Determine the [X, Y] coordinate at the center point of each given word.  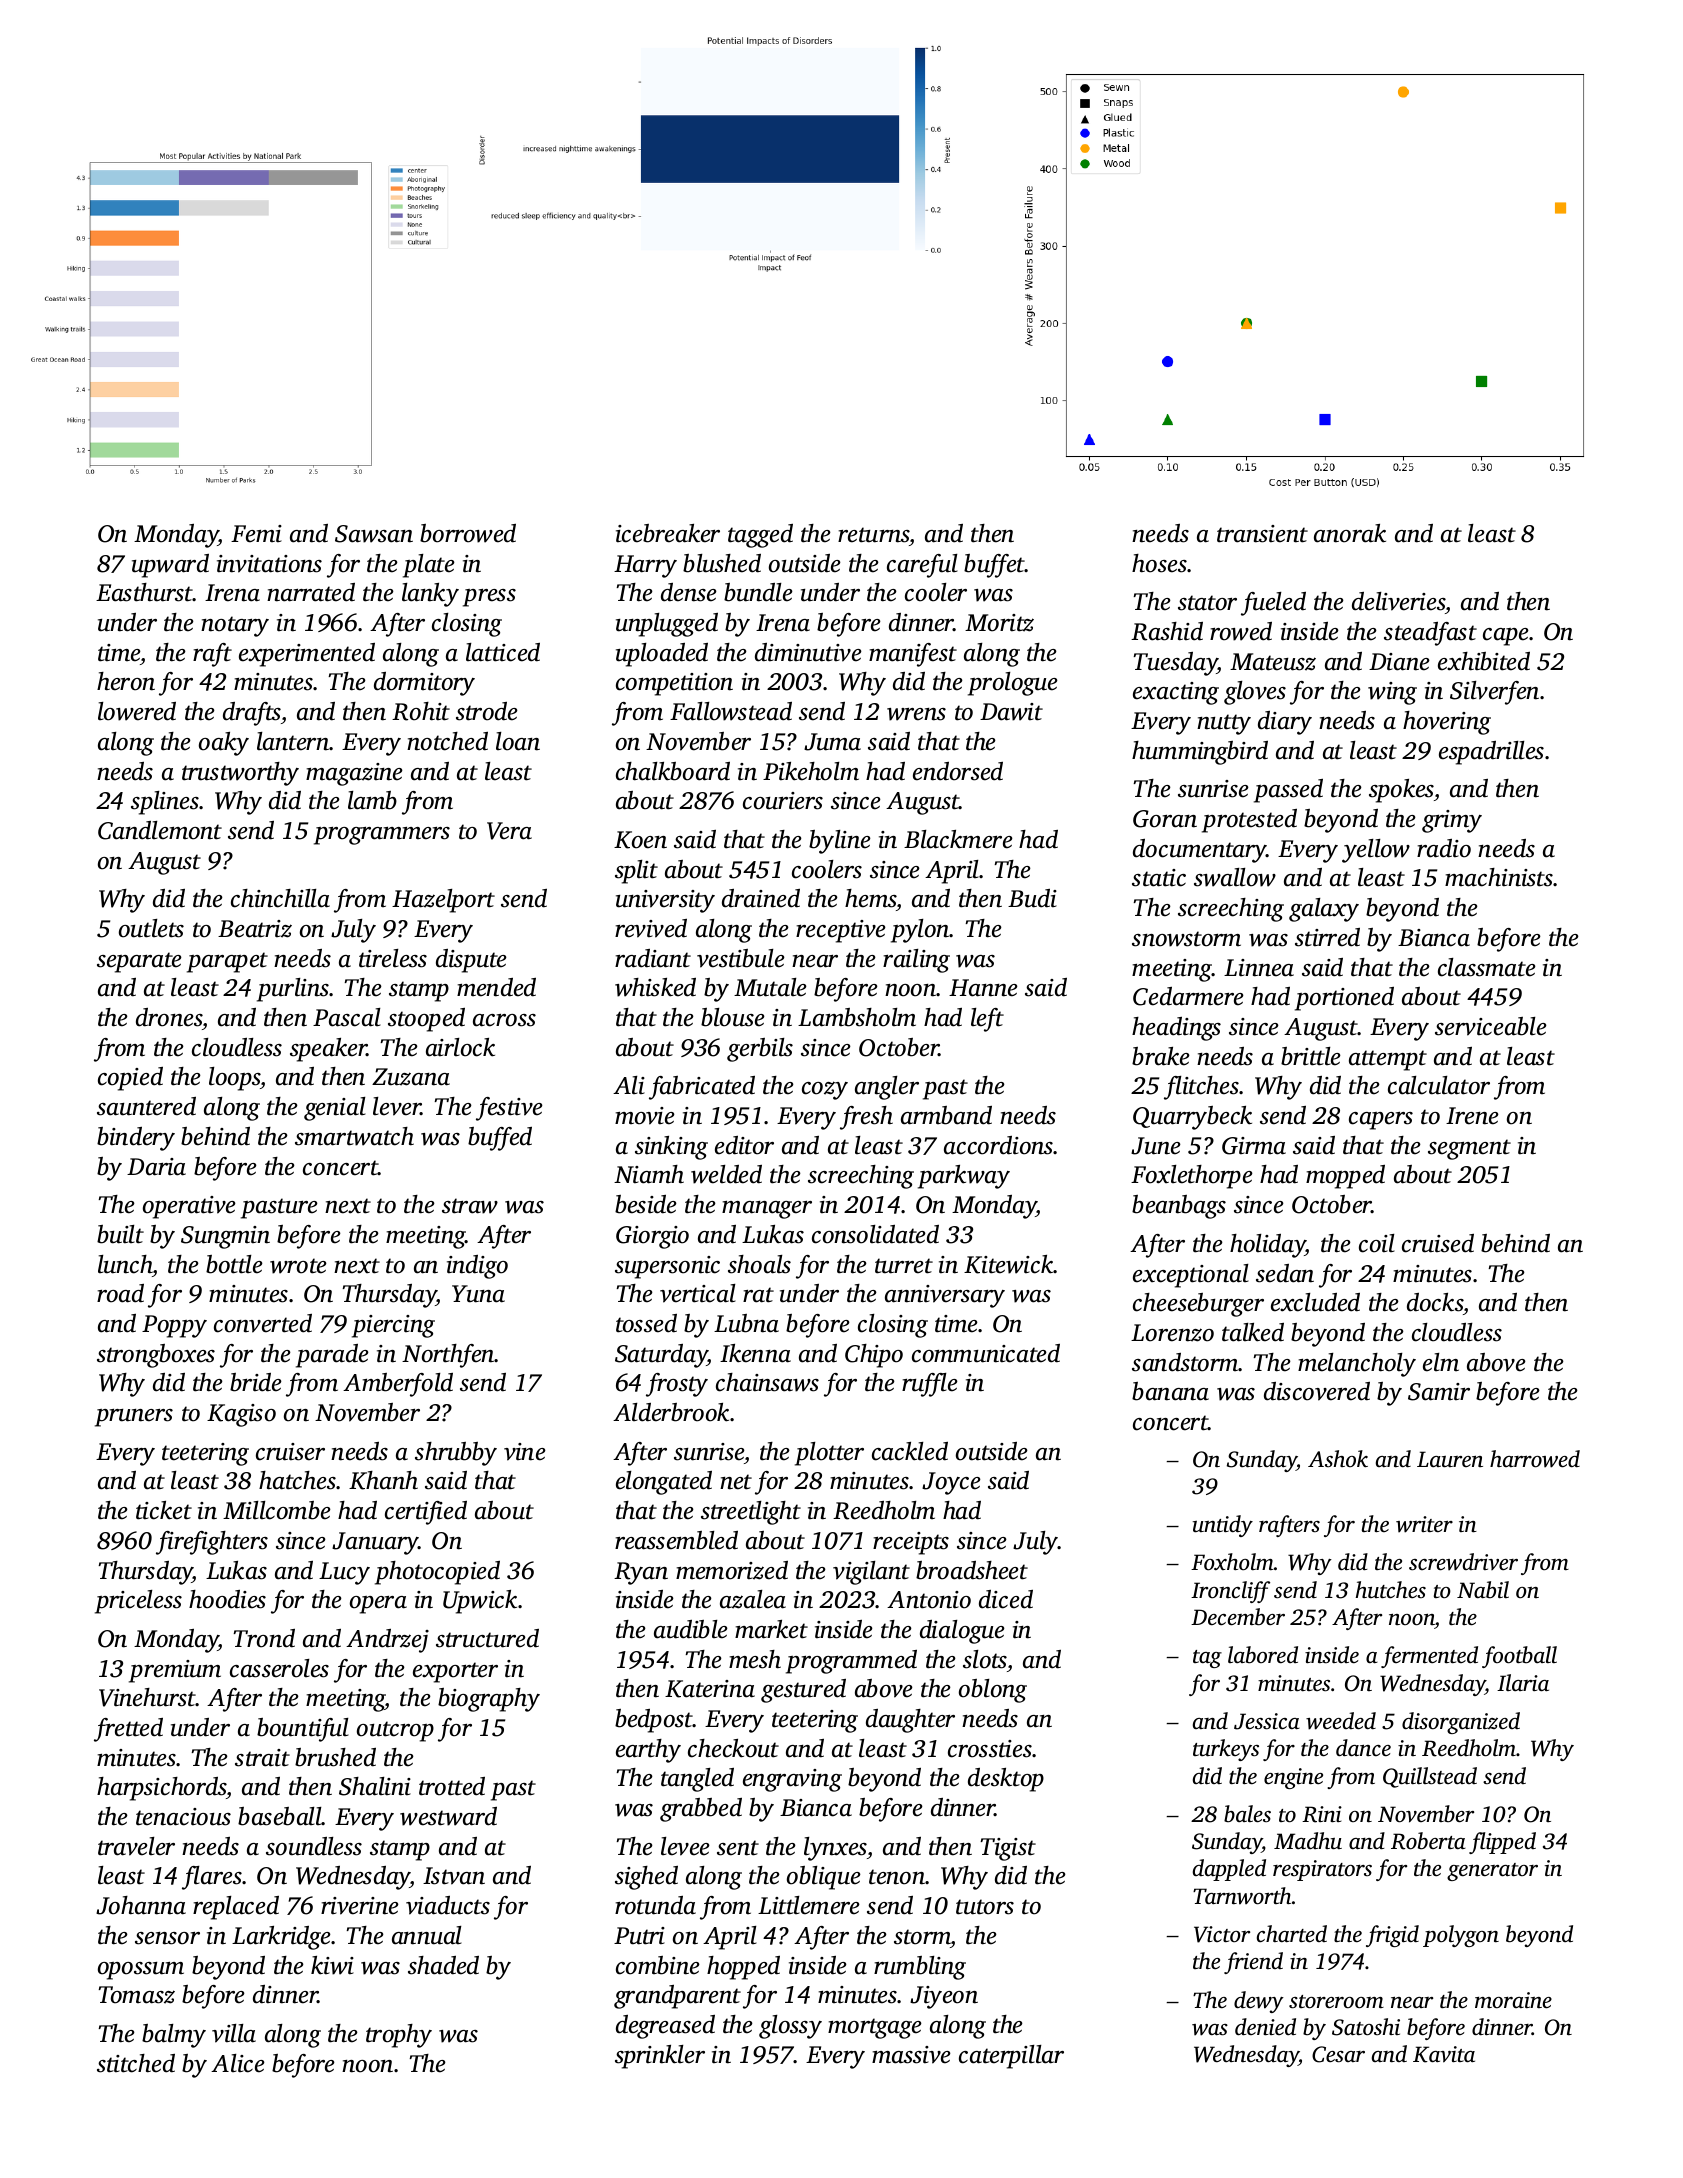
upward [170, 566]
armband [946, 1115]
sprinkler [660, 2057]
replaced [236, 1908]
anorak [1350, 533]
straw [470, 1206]
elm [1441, 1362]
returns [874, 535]
